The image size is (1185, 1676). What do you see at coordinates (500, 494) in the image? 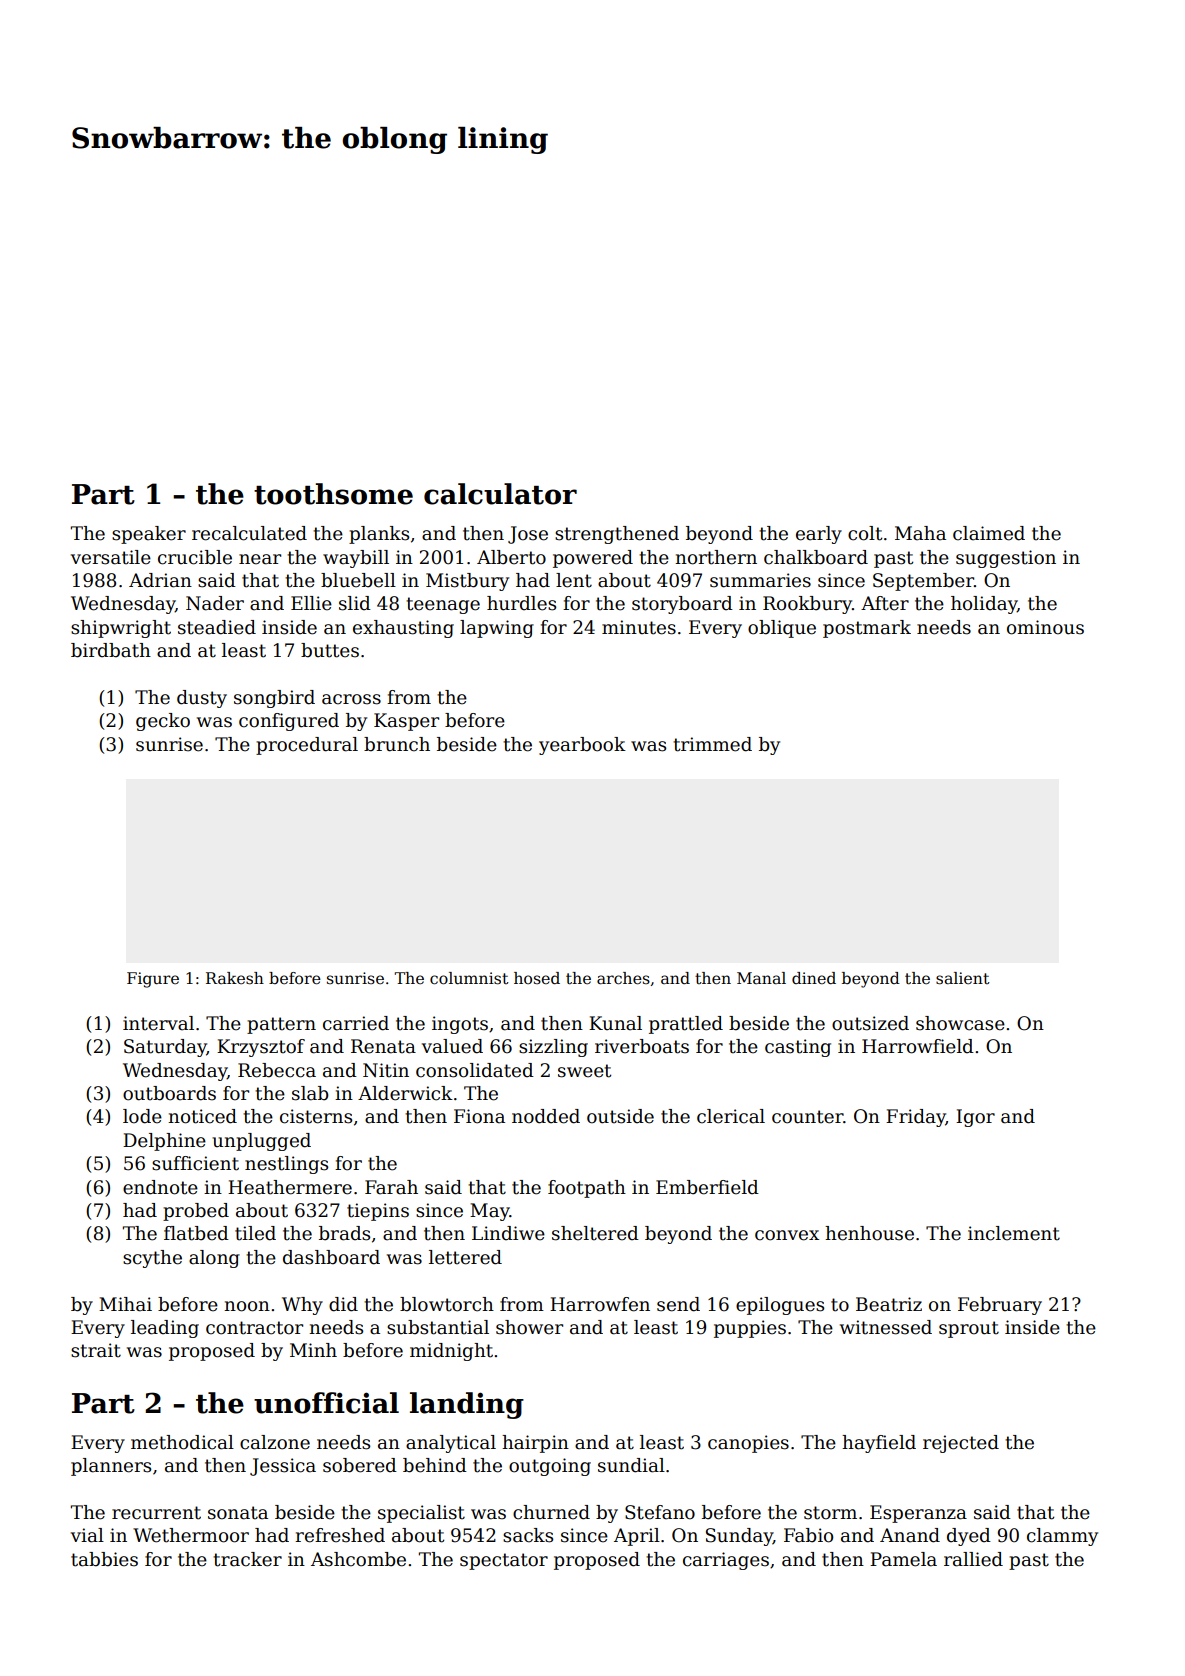
I see `calculator` at bounding box center [500, 494].
